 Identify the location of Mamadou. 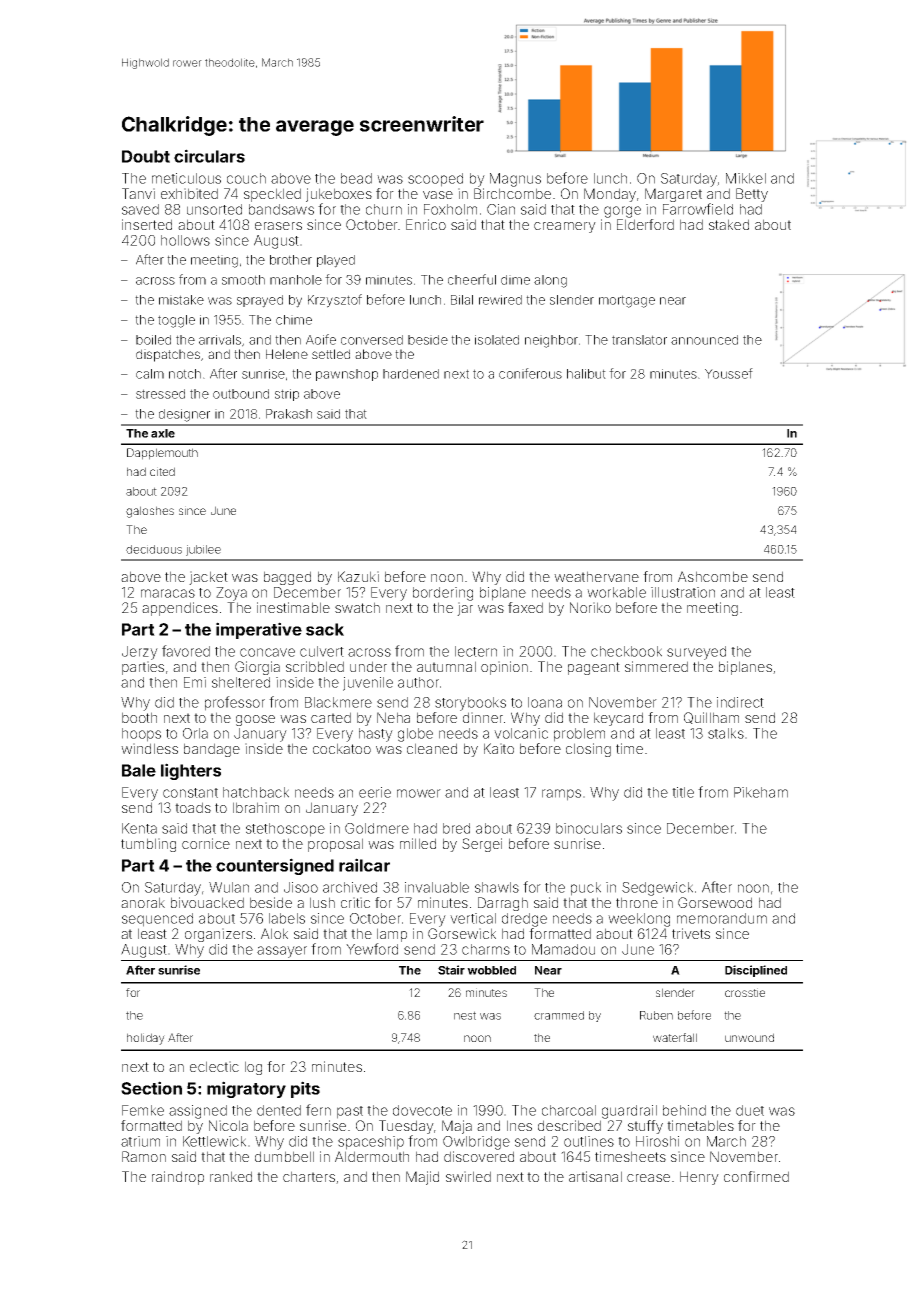
(563, 949).
